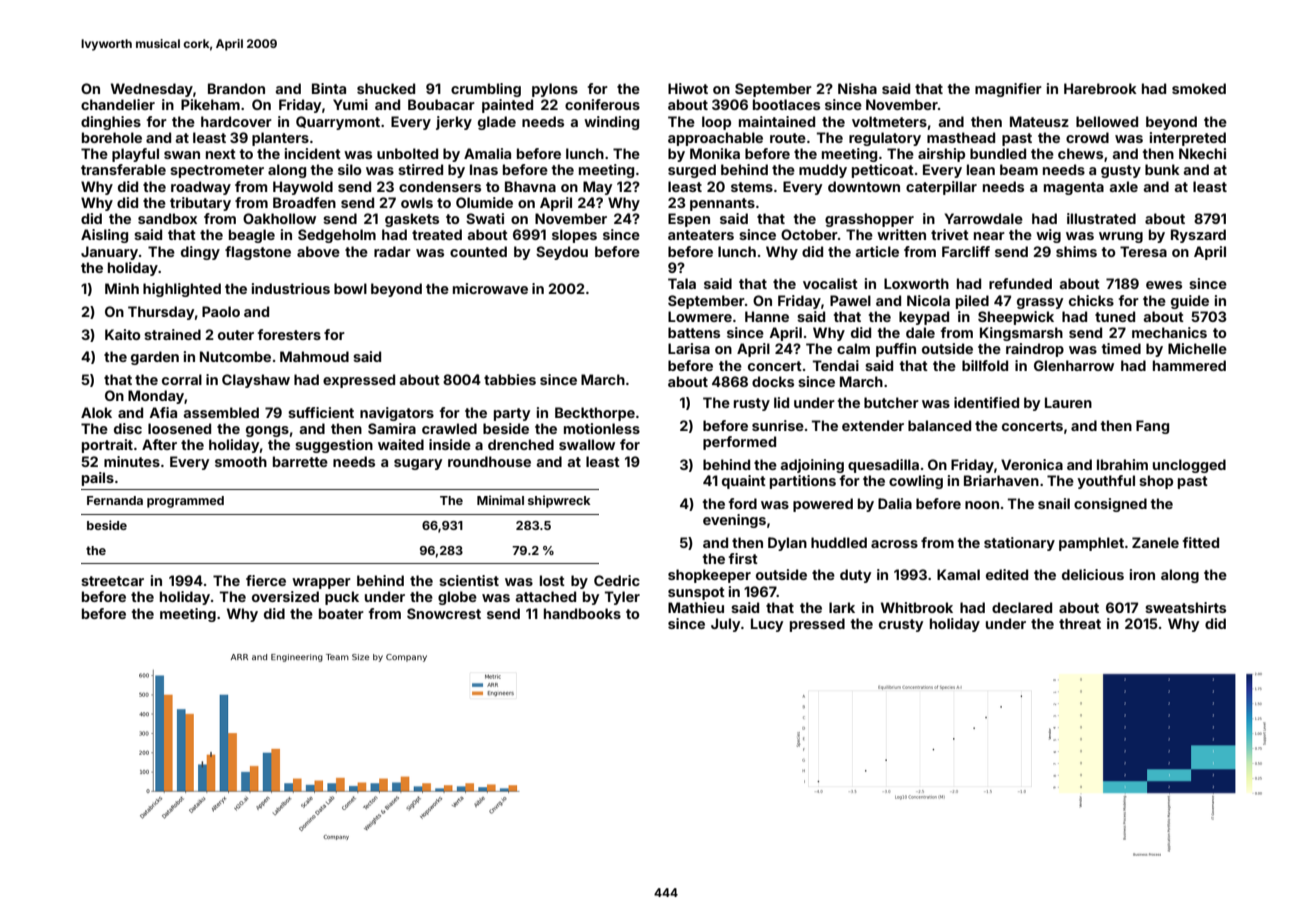  What do you see at coordinates (512, 414) in the screenshot?
I see `party` at bounding box center [512, 414].
